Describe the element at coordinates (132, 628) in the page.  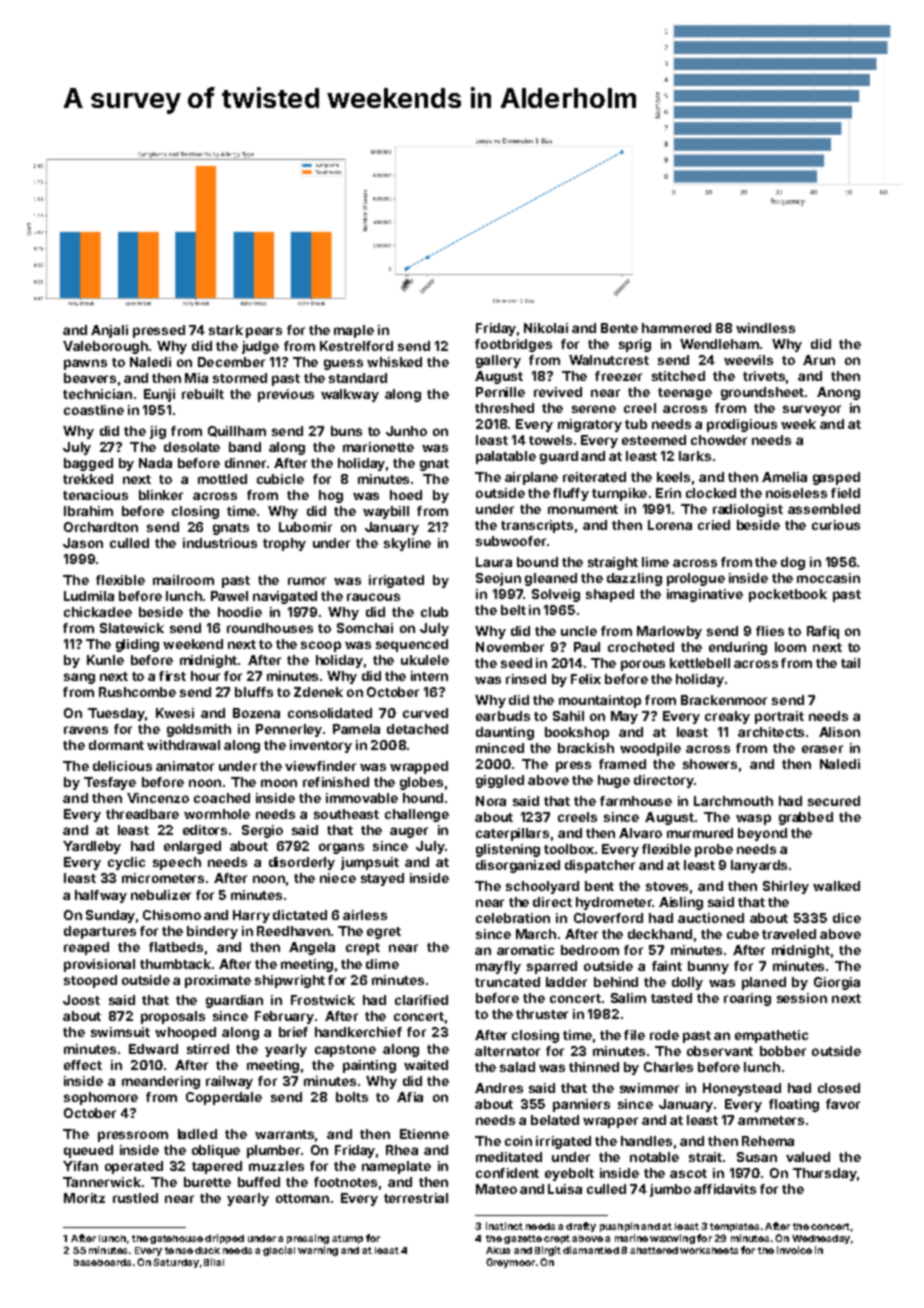
I see `Slatewick` at that location.
